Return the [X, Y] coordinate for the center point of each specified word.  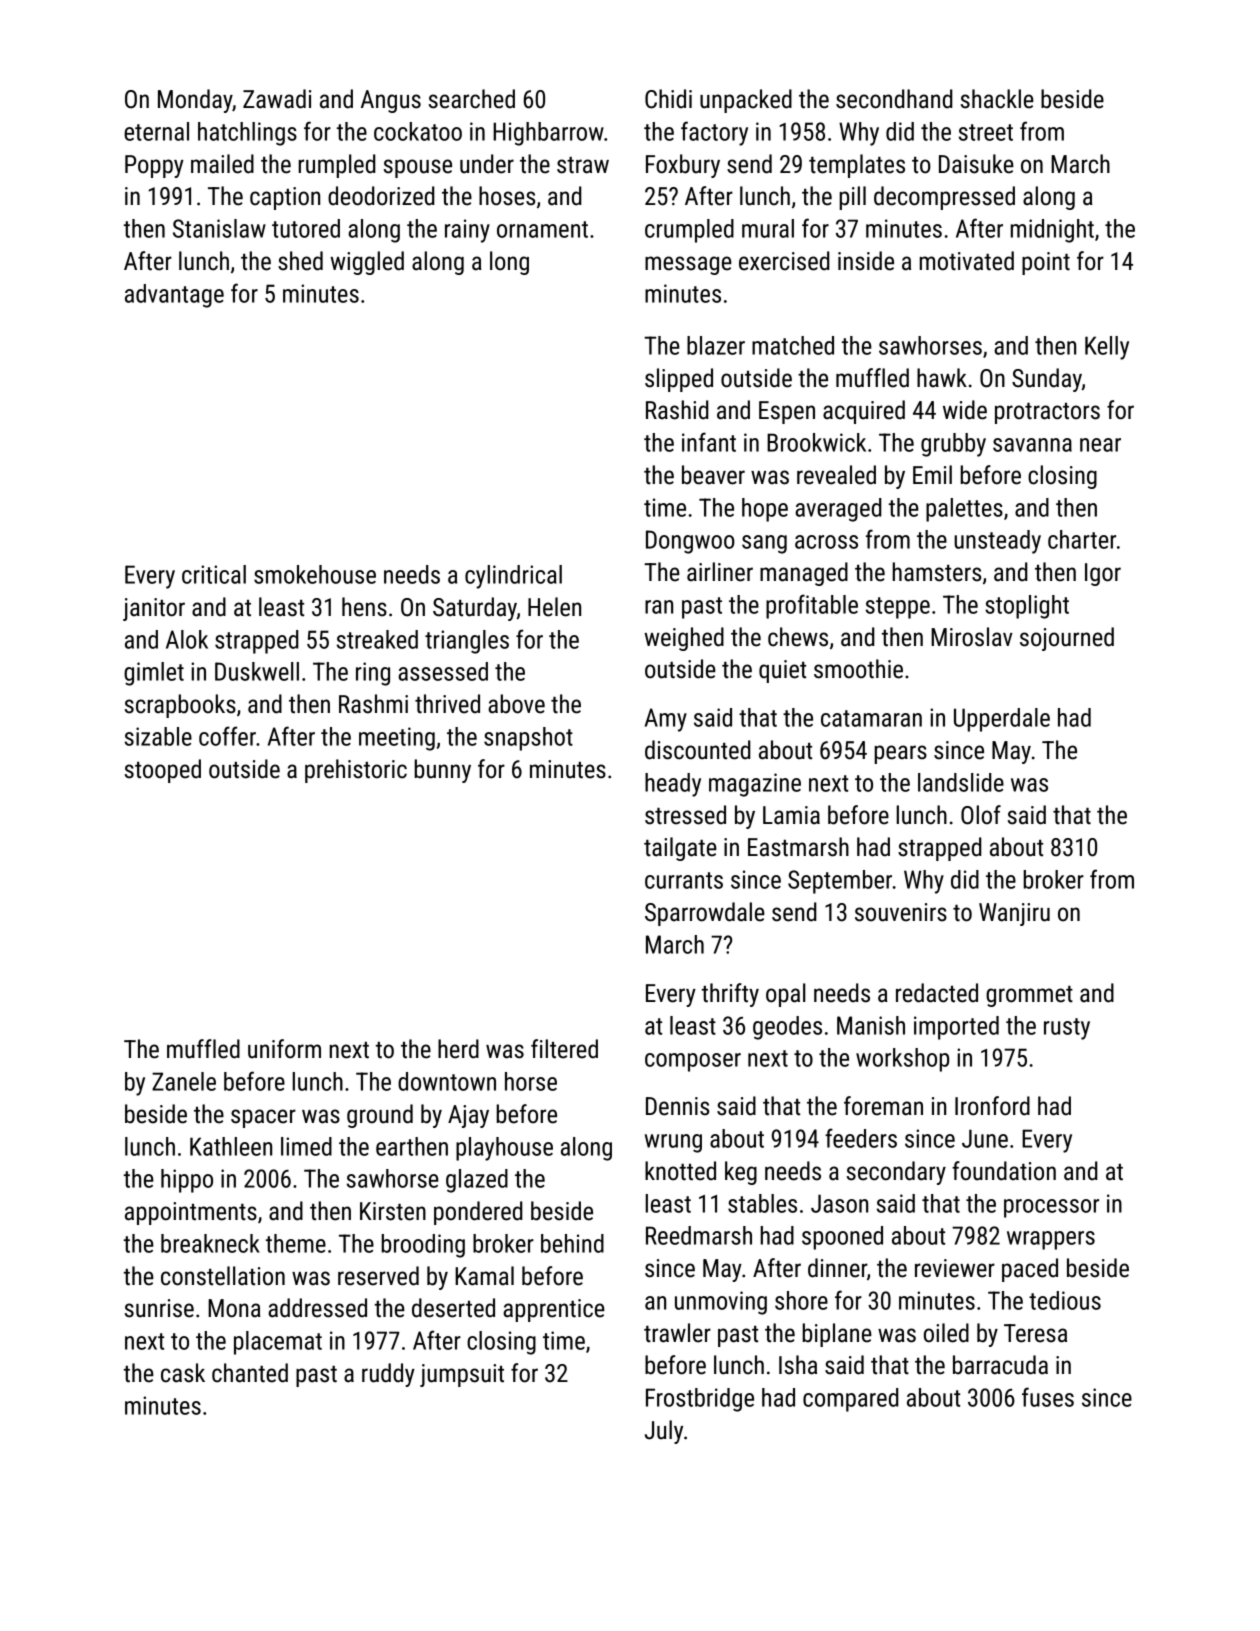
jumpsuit [462, 1375]
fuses [1048, 1397]
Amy [666, 720]
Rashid [677, 410]
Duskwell [257, 671]
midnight [1052, 231]
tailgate [680, 849]
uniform [284, 1049]
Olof [981, 815]
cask [183, 1373]
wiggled [367, 263]
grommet [1029, 996]
